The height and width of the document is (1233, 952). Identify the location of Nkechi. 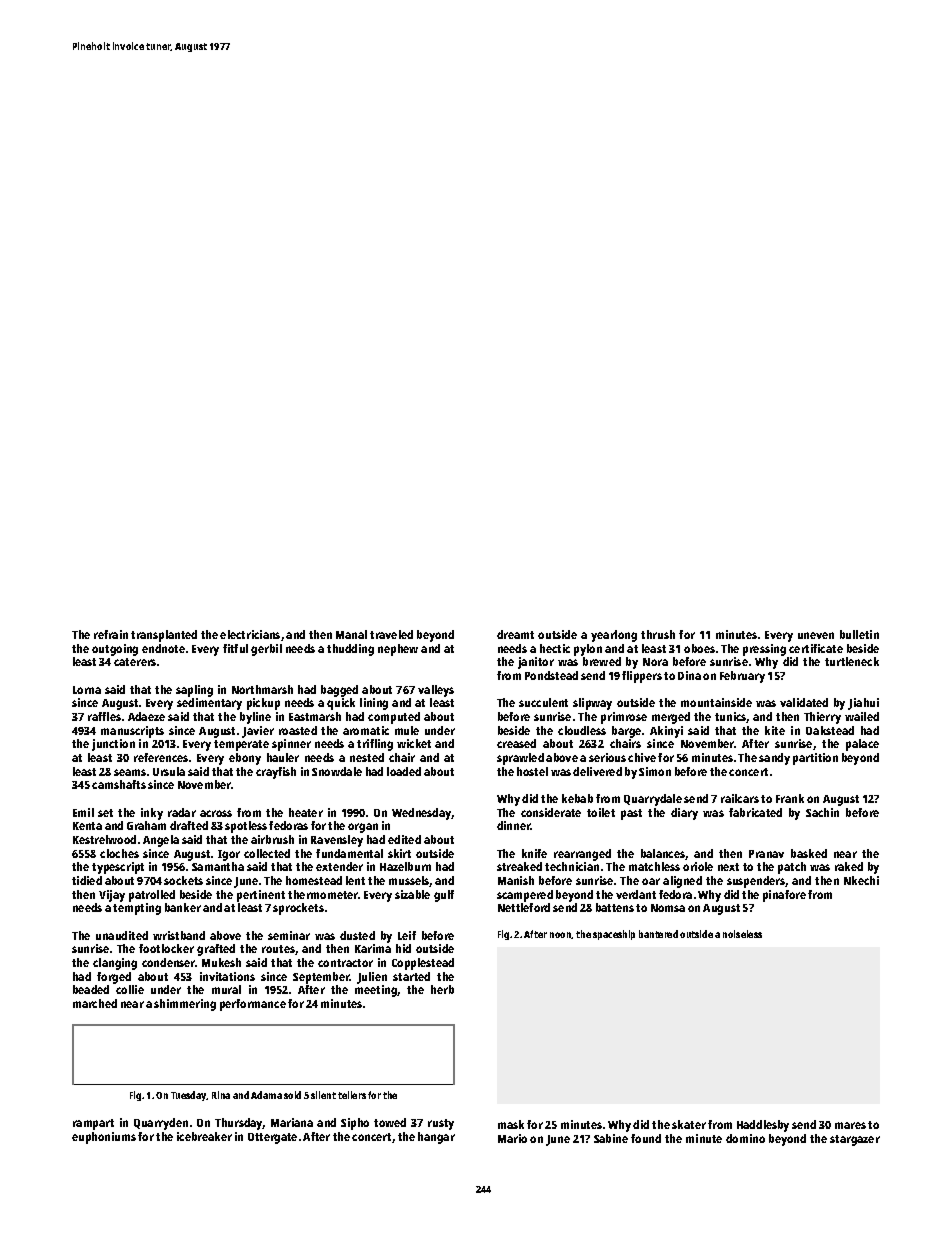
(861, 880).
